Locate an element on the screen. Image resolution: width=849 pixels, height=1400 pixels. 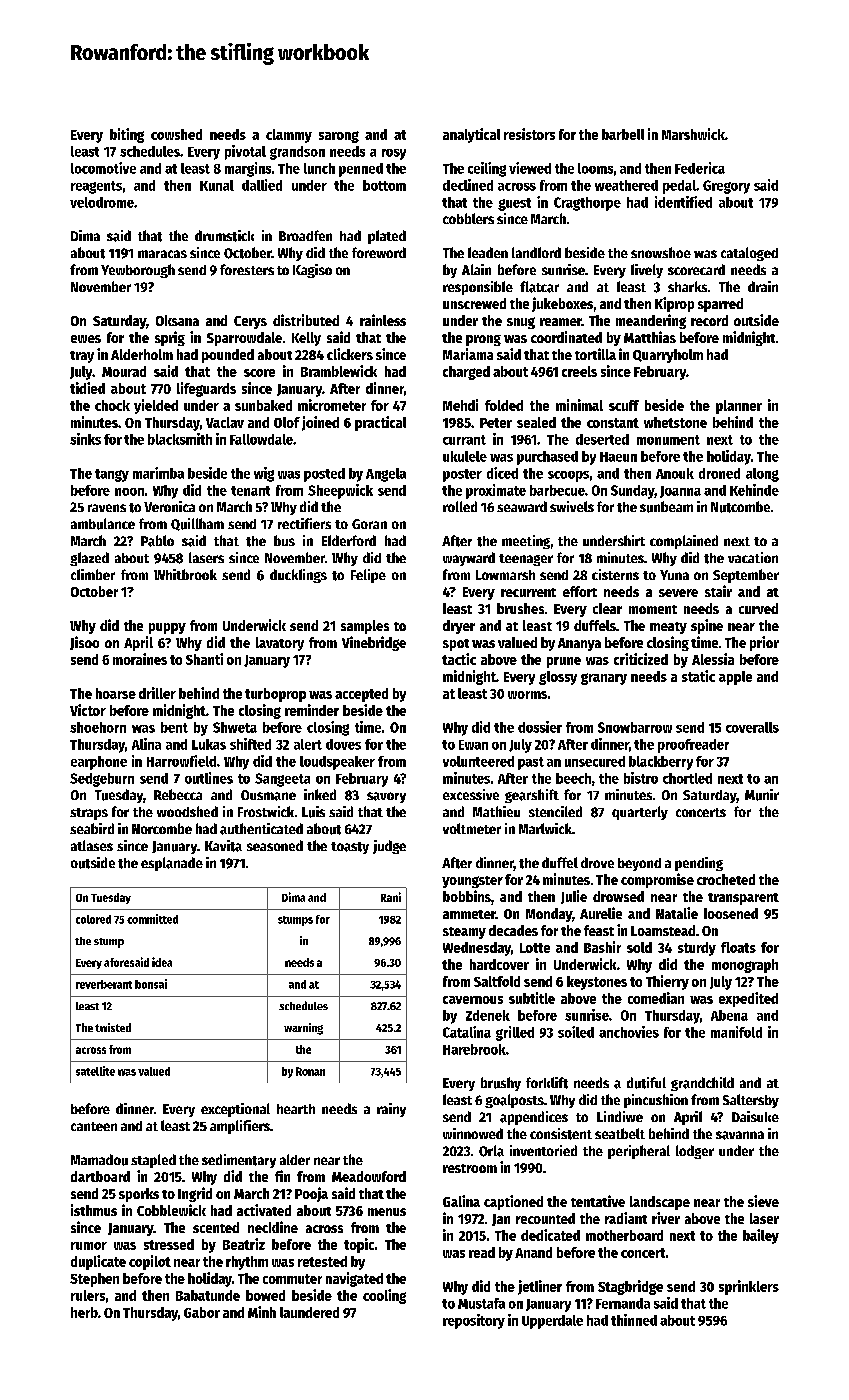
static is located at coordinates (698, 676).
